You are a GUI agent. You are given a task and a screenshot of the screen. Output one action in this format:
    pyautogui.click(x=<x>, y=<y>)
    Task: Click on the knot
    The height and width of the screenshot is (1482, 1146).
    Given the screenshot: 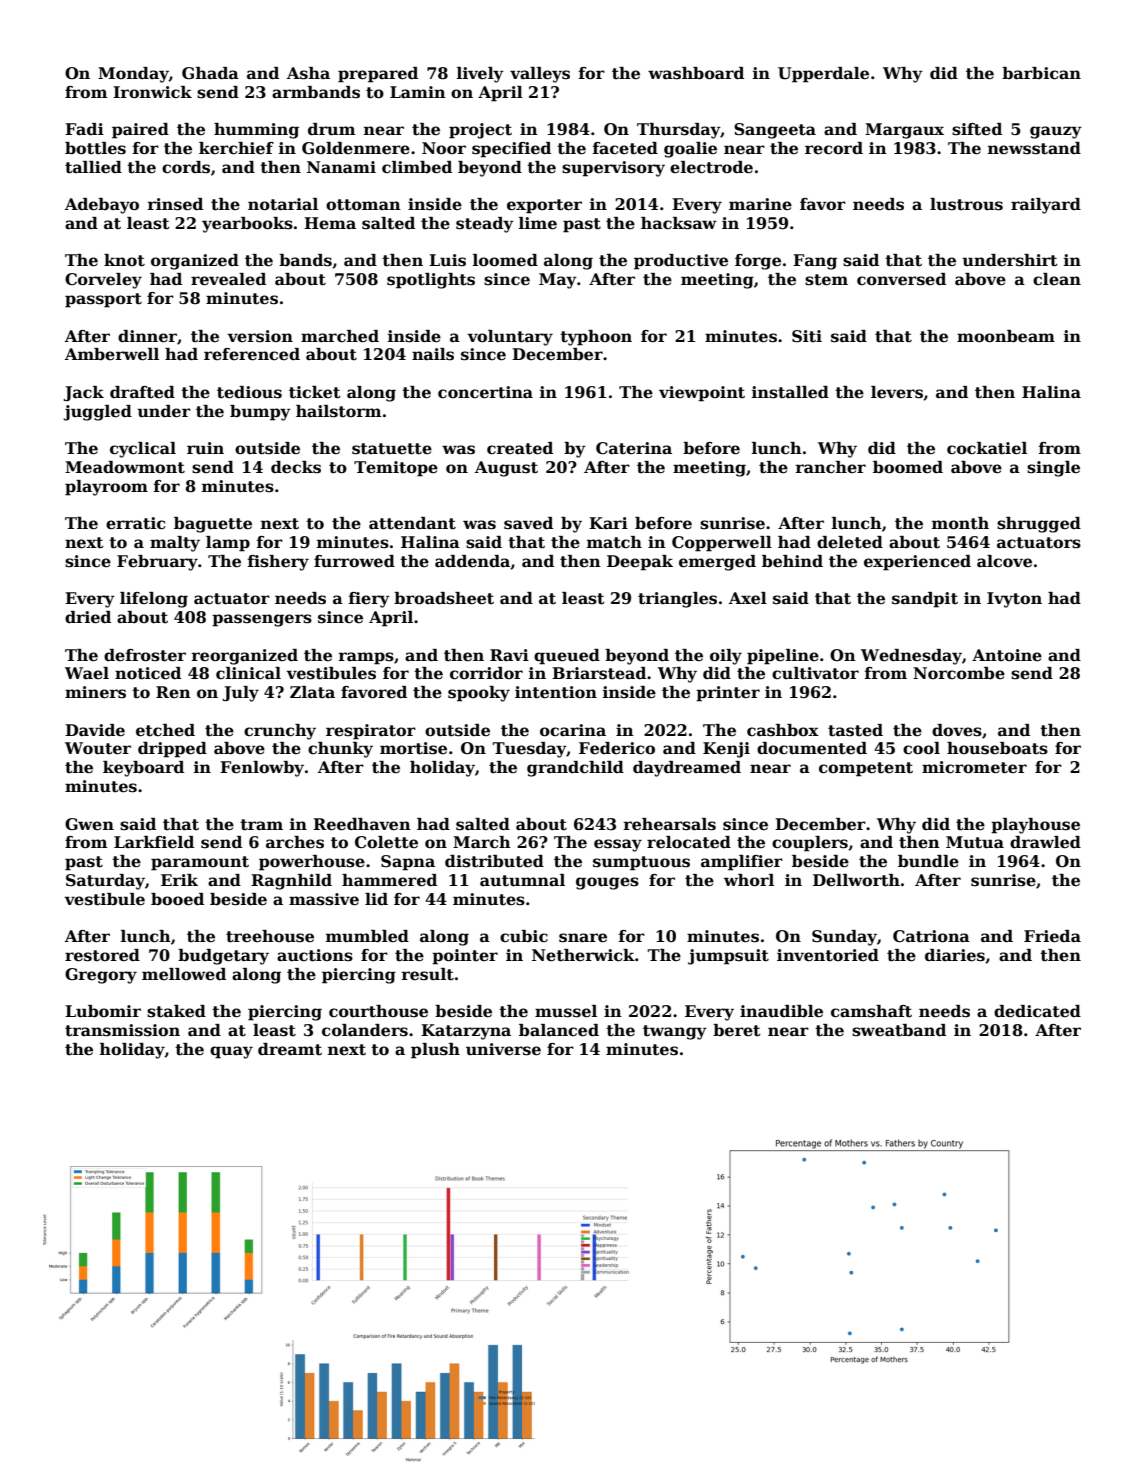 What is the action you would take?
    pyautogui.click(x=124, y=260)
